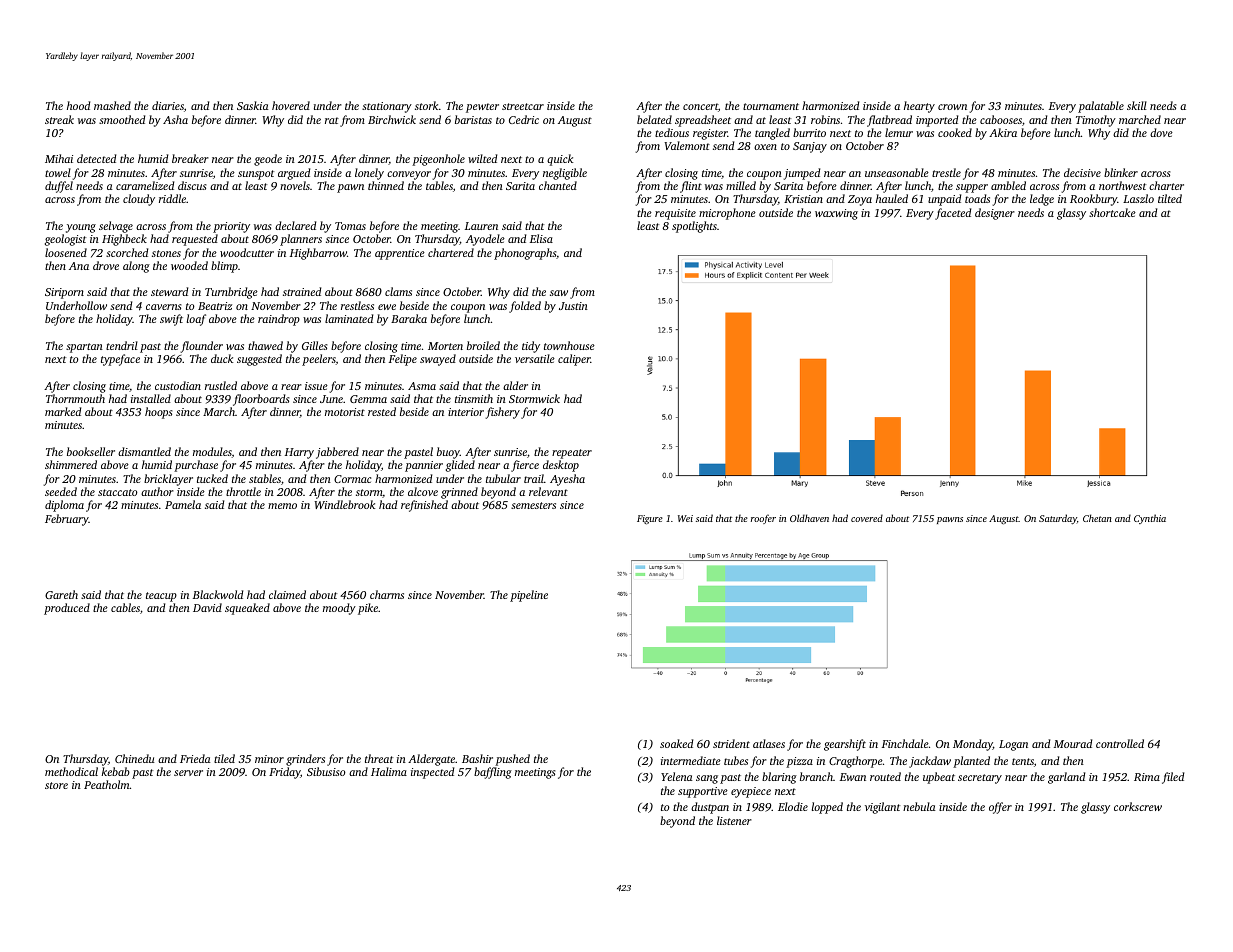 The height and width of the screenshot is (952, 1233). What do you see at coordinates (178, 385) in the screenshot?
I see `custodian` at bounding box center [178, 385].
